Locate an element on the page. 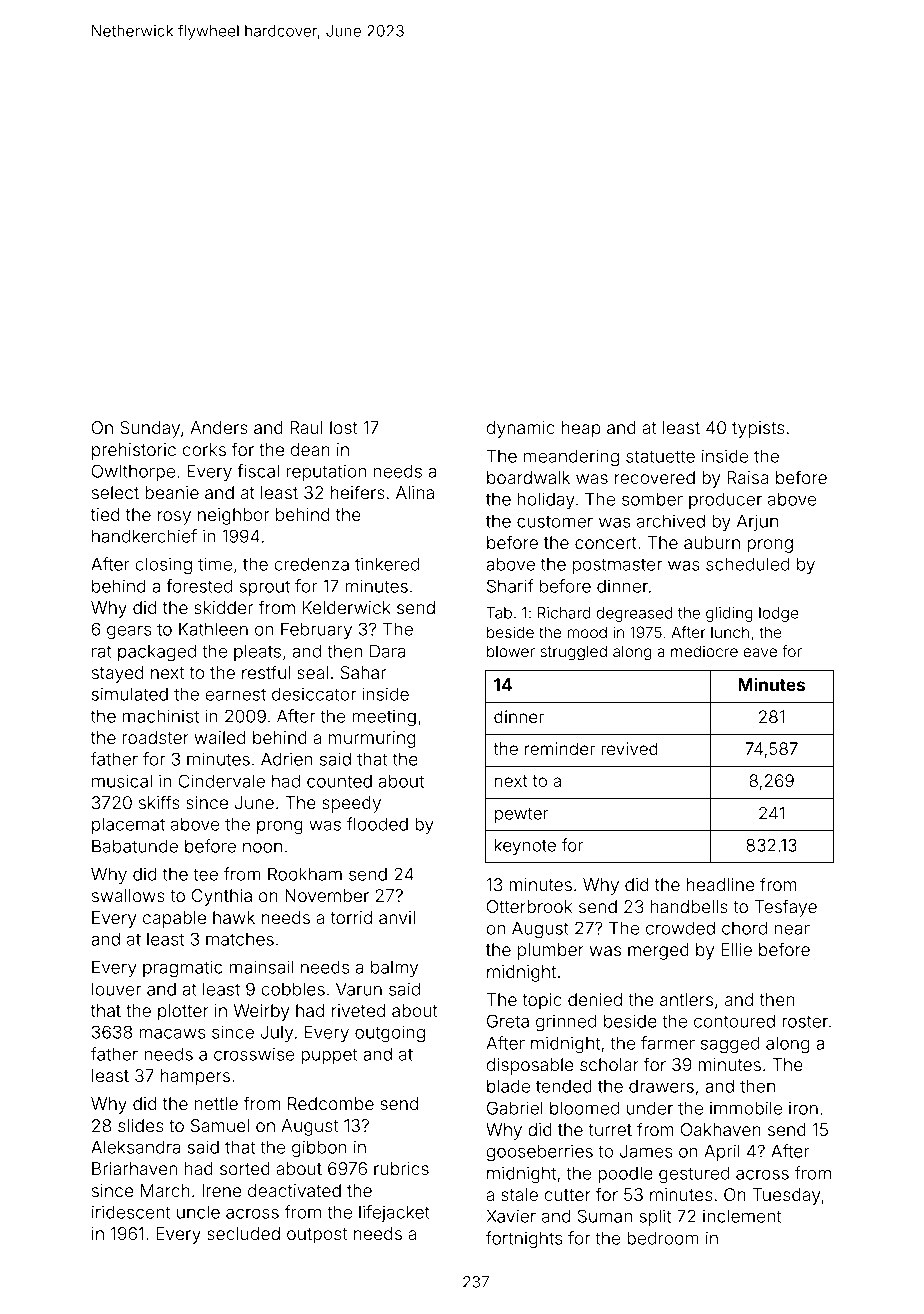 This image has width=924, height=1314. typists is located at coordinates (758, 429).
